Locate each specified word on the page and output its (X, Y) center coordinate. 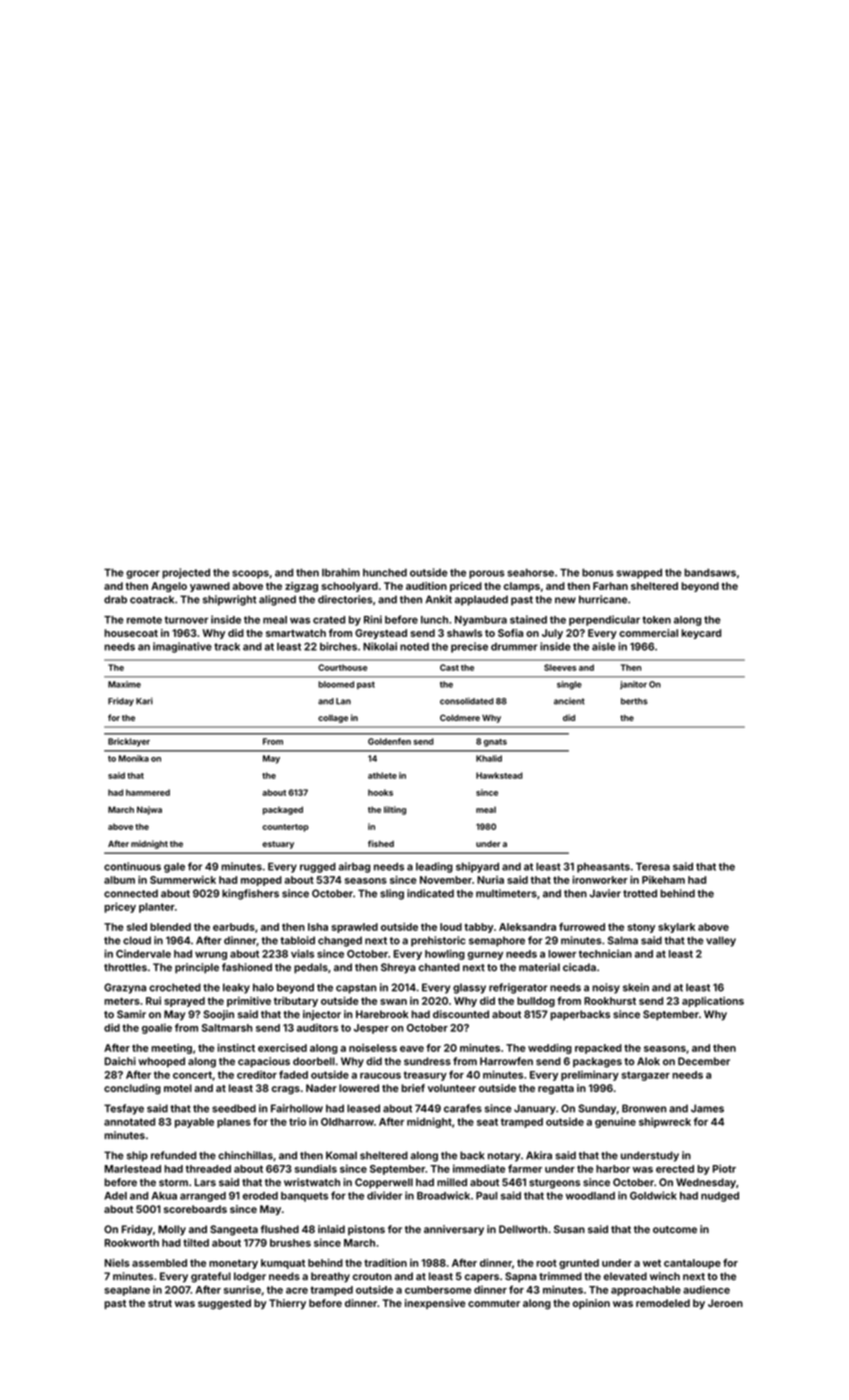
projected (186, 573)
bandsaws (710, 573)
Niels (117, 1263)
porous (487, 574)
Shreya (398, 968)
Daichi (120, 1061)
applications (713, 1002)
